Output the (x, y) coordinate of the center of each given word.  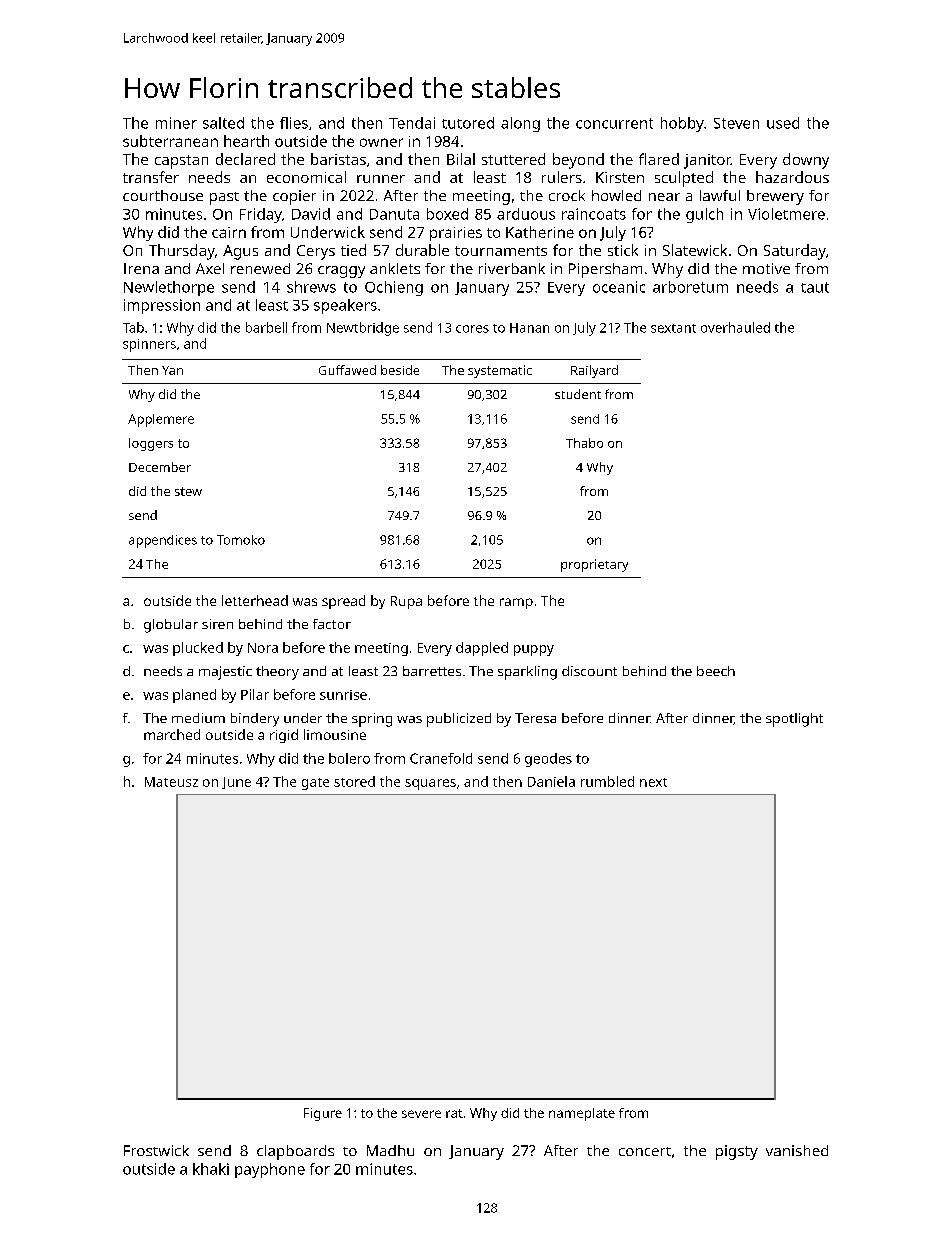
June (236, 783)
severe (421, 1114)
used (783, 123)
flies (294, 123)
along (520, 124)
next (653, 782)
